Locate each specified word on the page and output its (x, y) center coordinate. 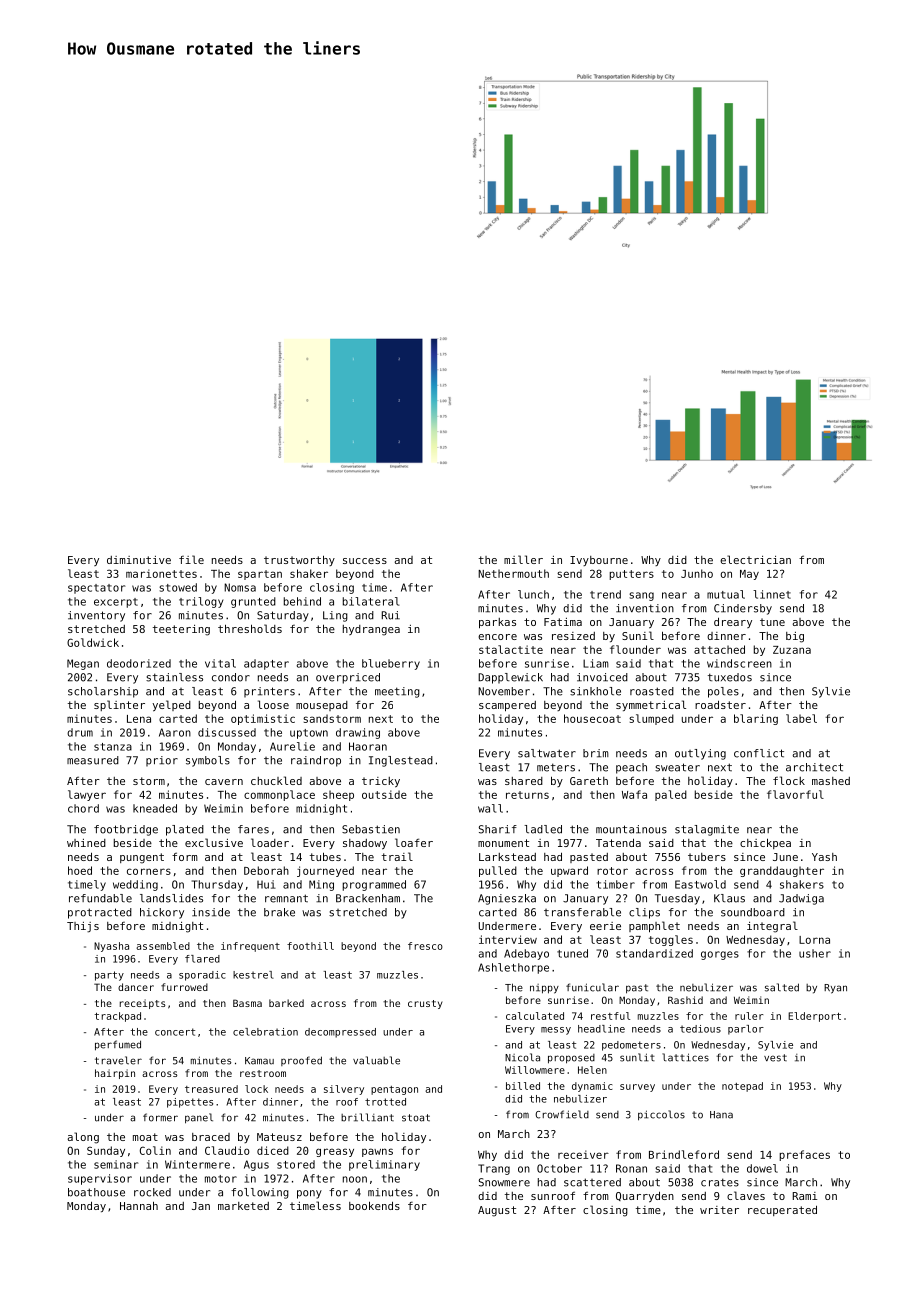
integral (772, 927)
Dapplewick (510, 678)
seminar (116, 1164)
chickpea (765, 843)
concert (175, 1032)
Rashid (685, 1000)
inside (211, 912)
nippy (544, 989)
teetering (181, 630)
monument (503, 843)
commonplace (279, 795)
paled (671, 795)
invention (645, 608)
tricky (381, 782)
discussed (227, 732)
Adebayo (526, 954)
